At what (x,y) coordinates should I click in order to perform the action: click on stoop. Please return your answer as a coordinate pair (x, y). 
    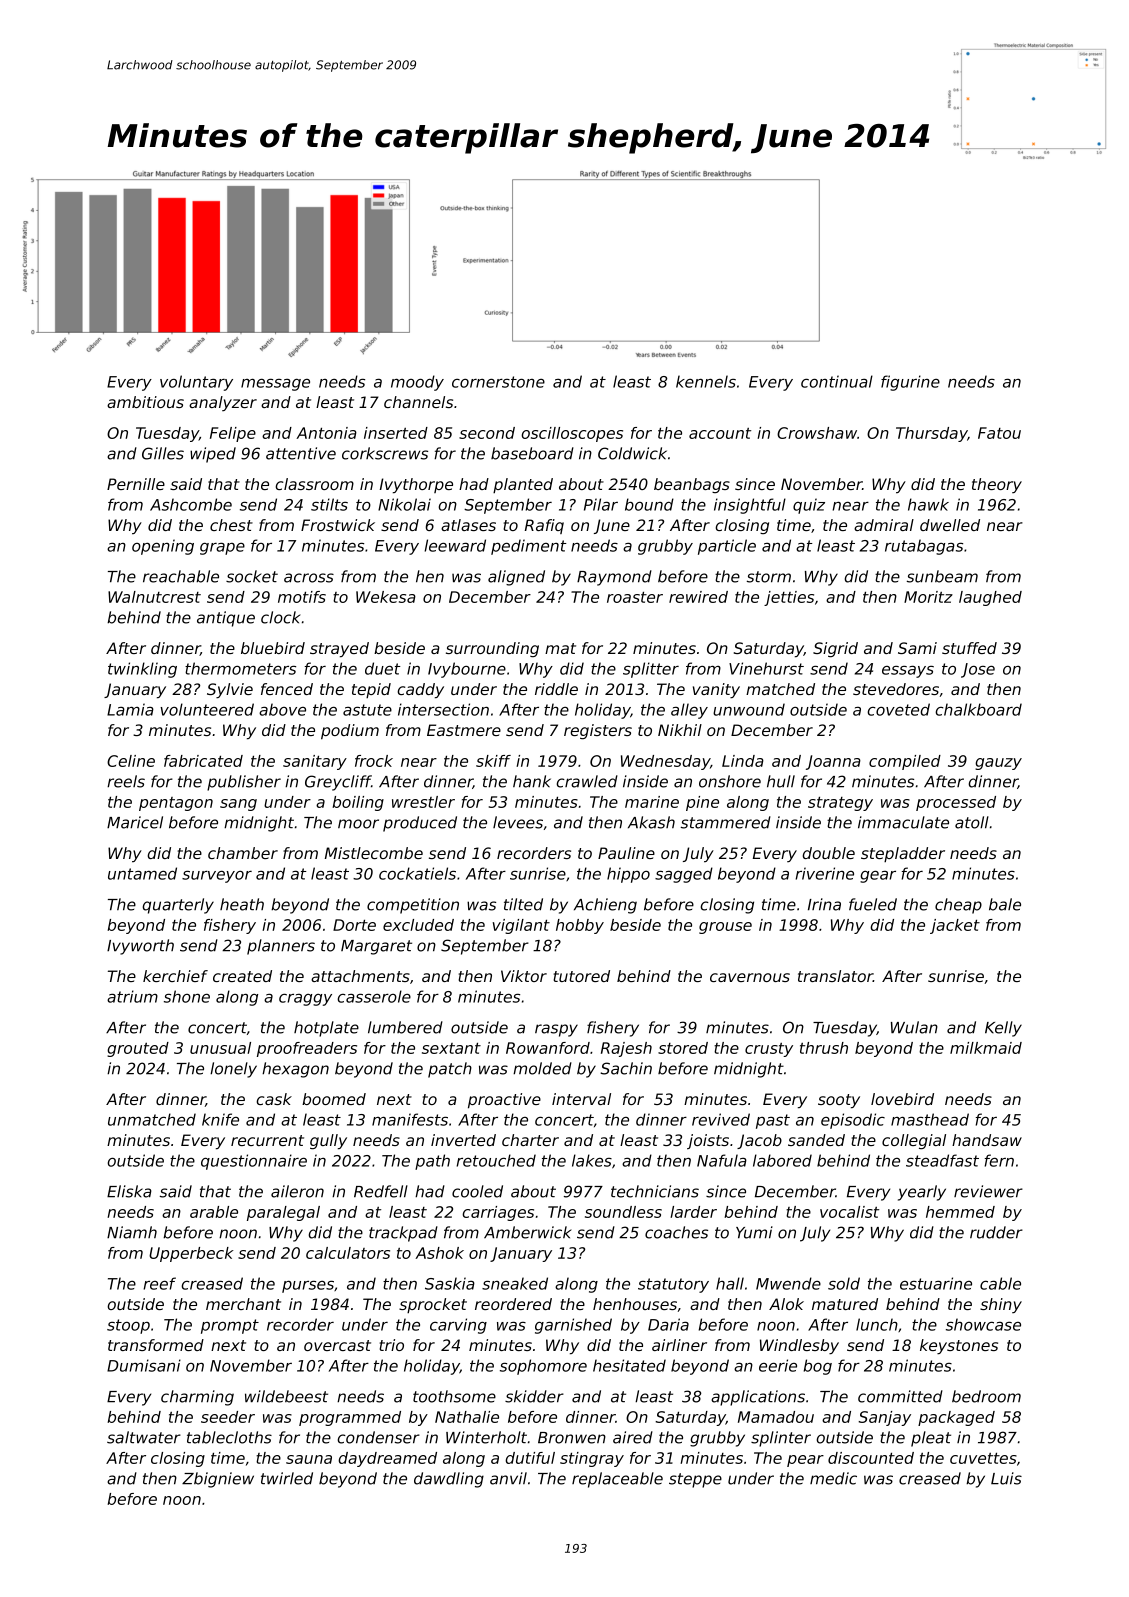
    Looking at the image, I should click on (128, 1326).
